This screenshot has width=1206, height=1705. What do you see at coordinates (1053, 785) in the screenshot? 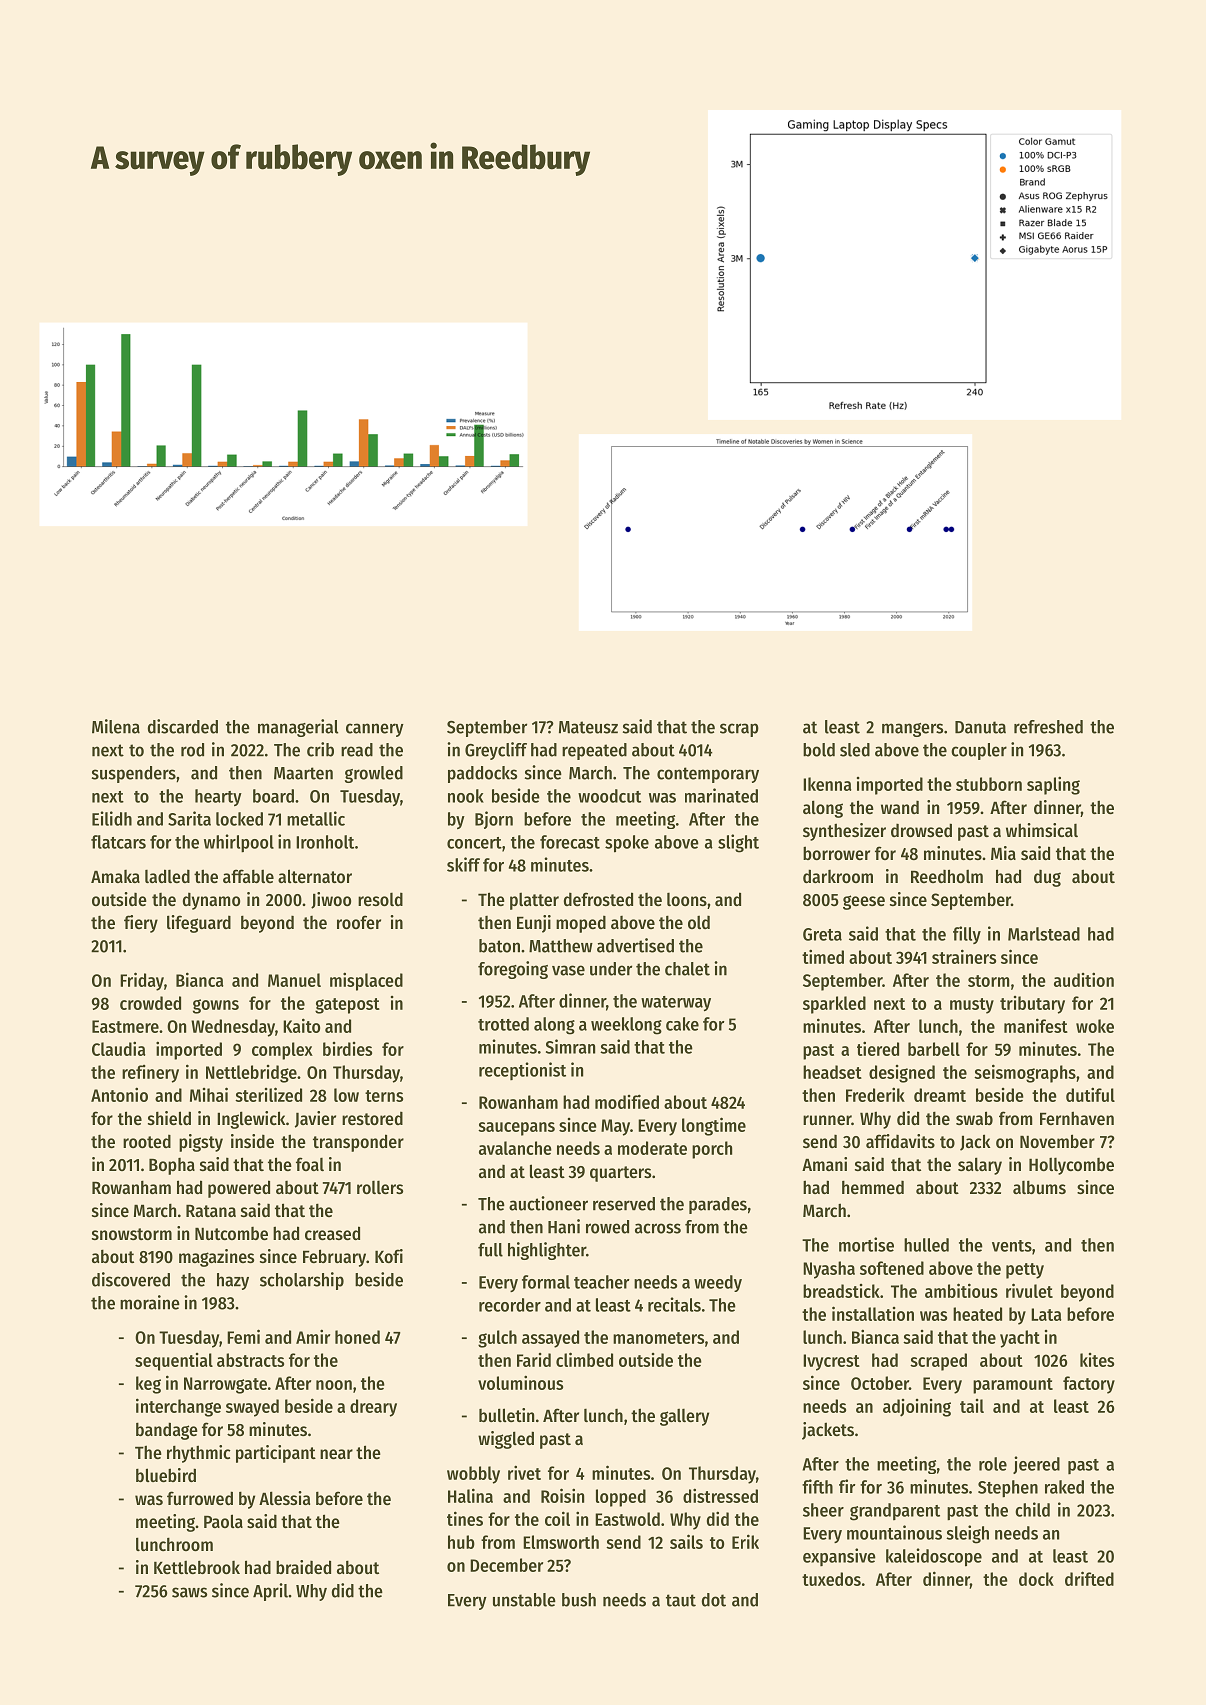
I see `sapling` at bounding box center [1053, 785].
